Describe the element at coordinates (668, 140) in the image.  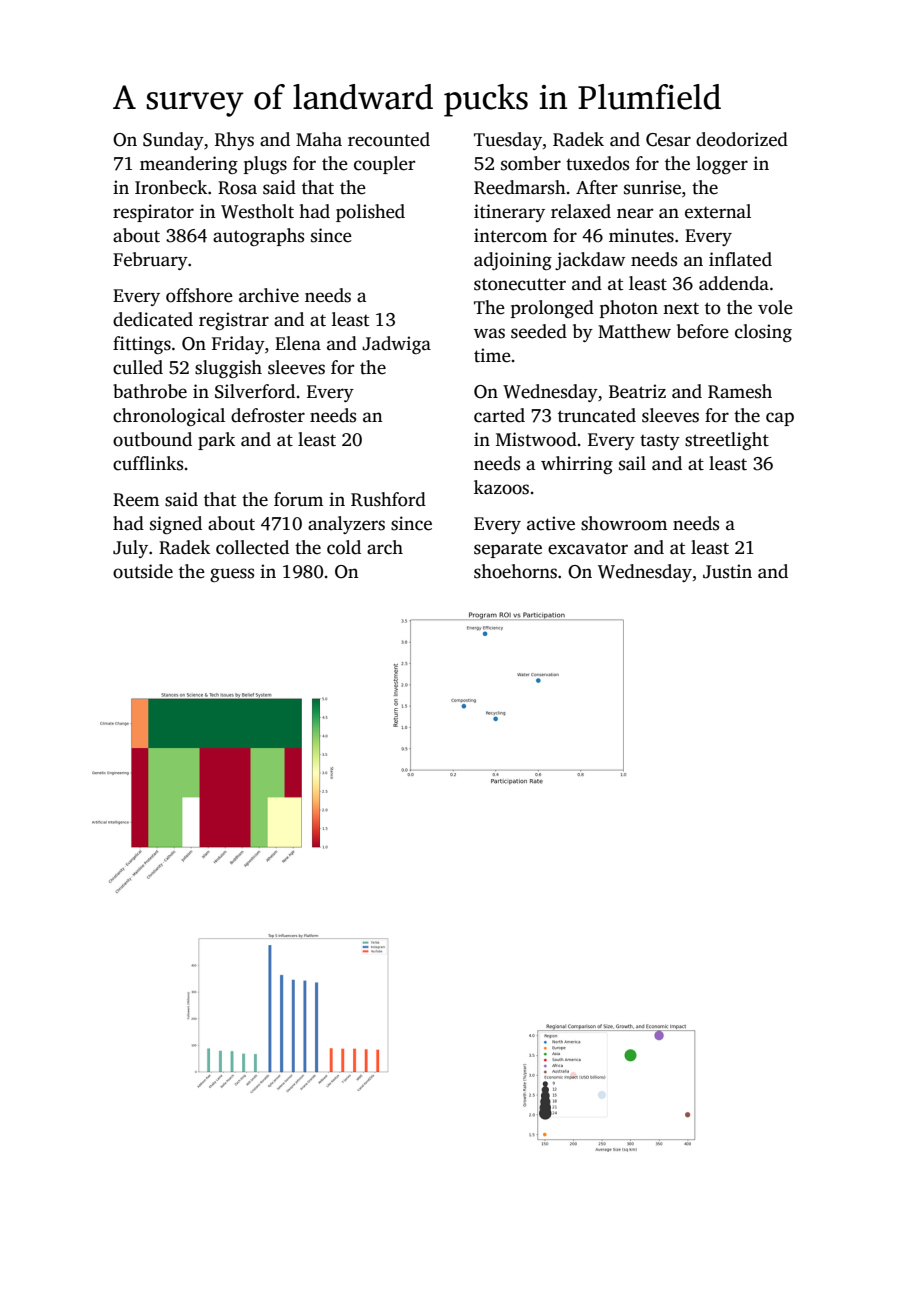
I see `Cesar` at that location.
